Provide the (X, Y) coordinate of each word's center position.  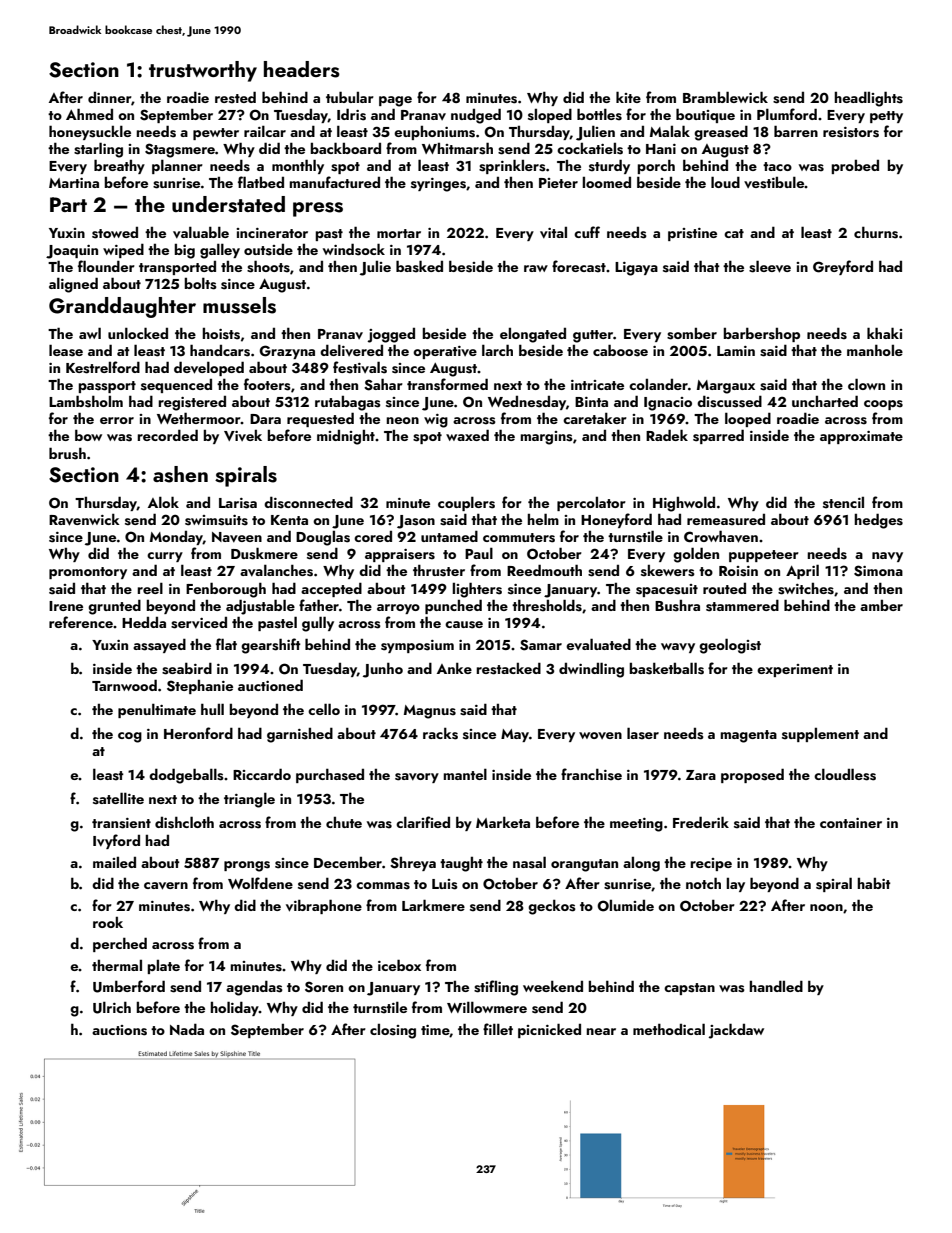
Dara (265, 419)
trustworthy (203, 71)
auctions (119, 1030)
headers (302, 69)
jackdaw (736, 1031)
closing (393, 1031)
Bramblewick (725, 97)
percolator (591, 504)
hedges (878, 521)
